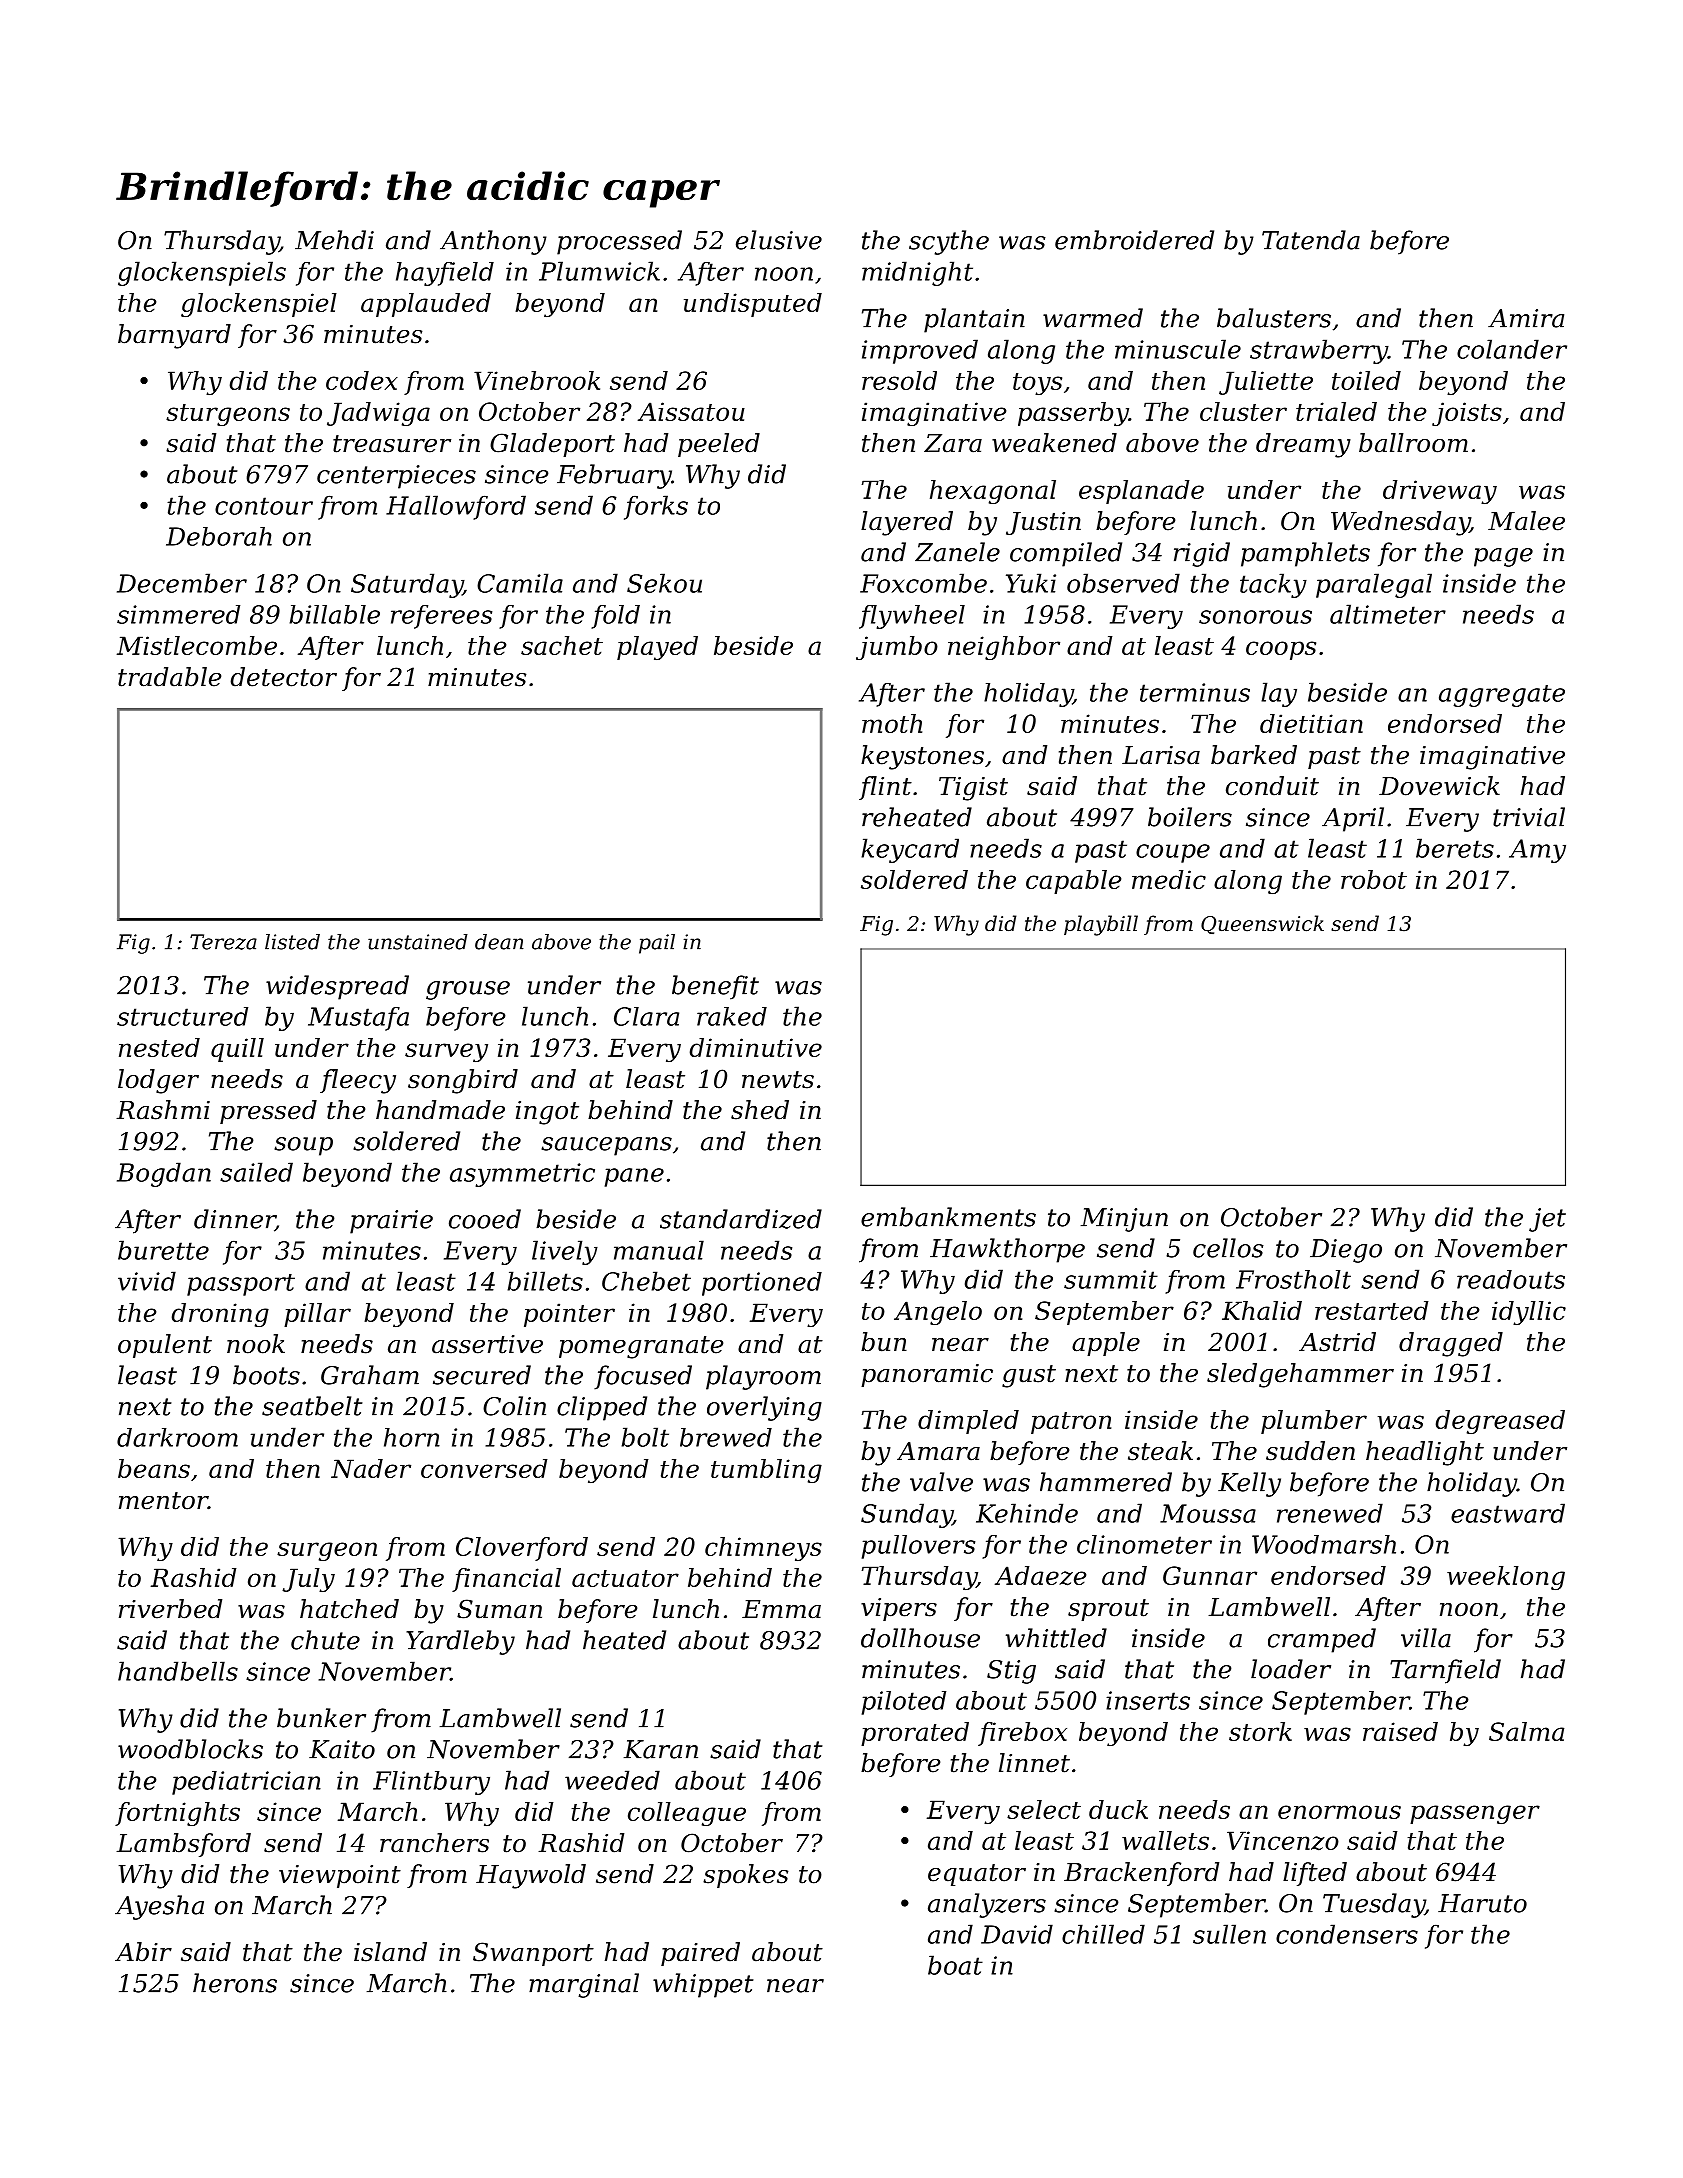 Image resolution: width=1683 pixels, height=2178 pixels. Describe the element at coordinates (1311, 240) in the screenshot. I see `Tatenda` at that location.
